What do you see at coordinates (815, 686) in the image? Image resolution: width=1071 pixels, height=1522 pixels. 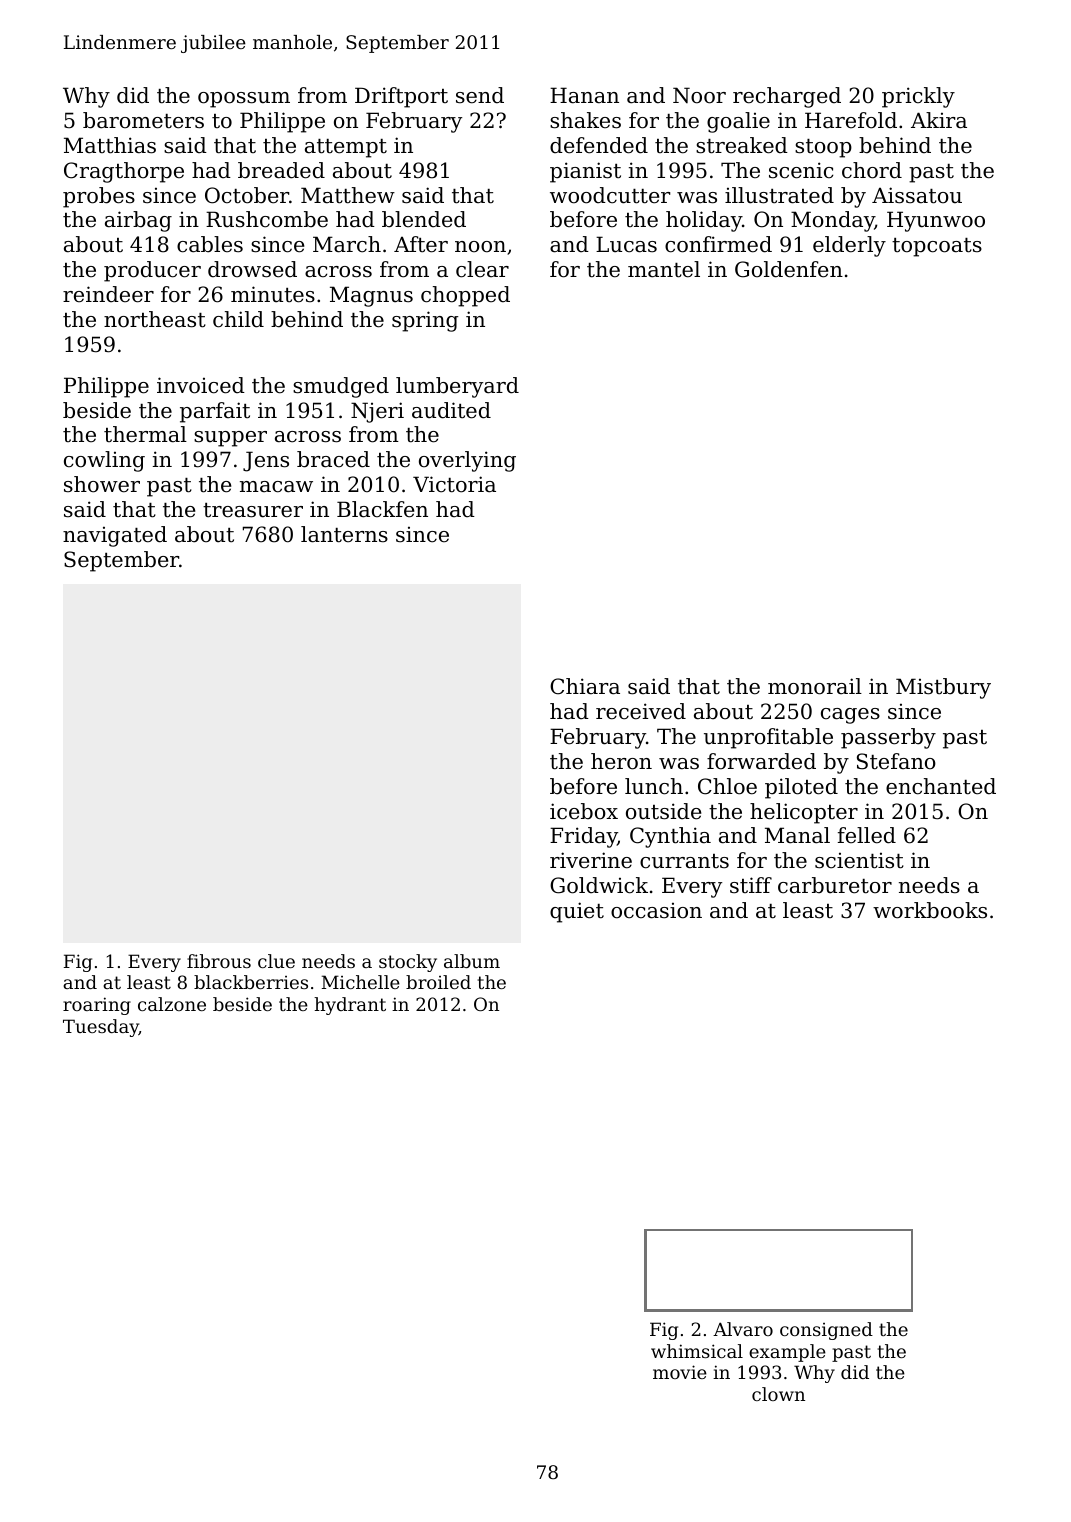 I see `monorail` at bounding box center [815, 686].
